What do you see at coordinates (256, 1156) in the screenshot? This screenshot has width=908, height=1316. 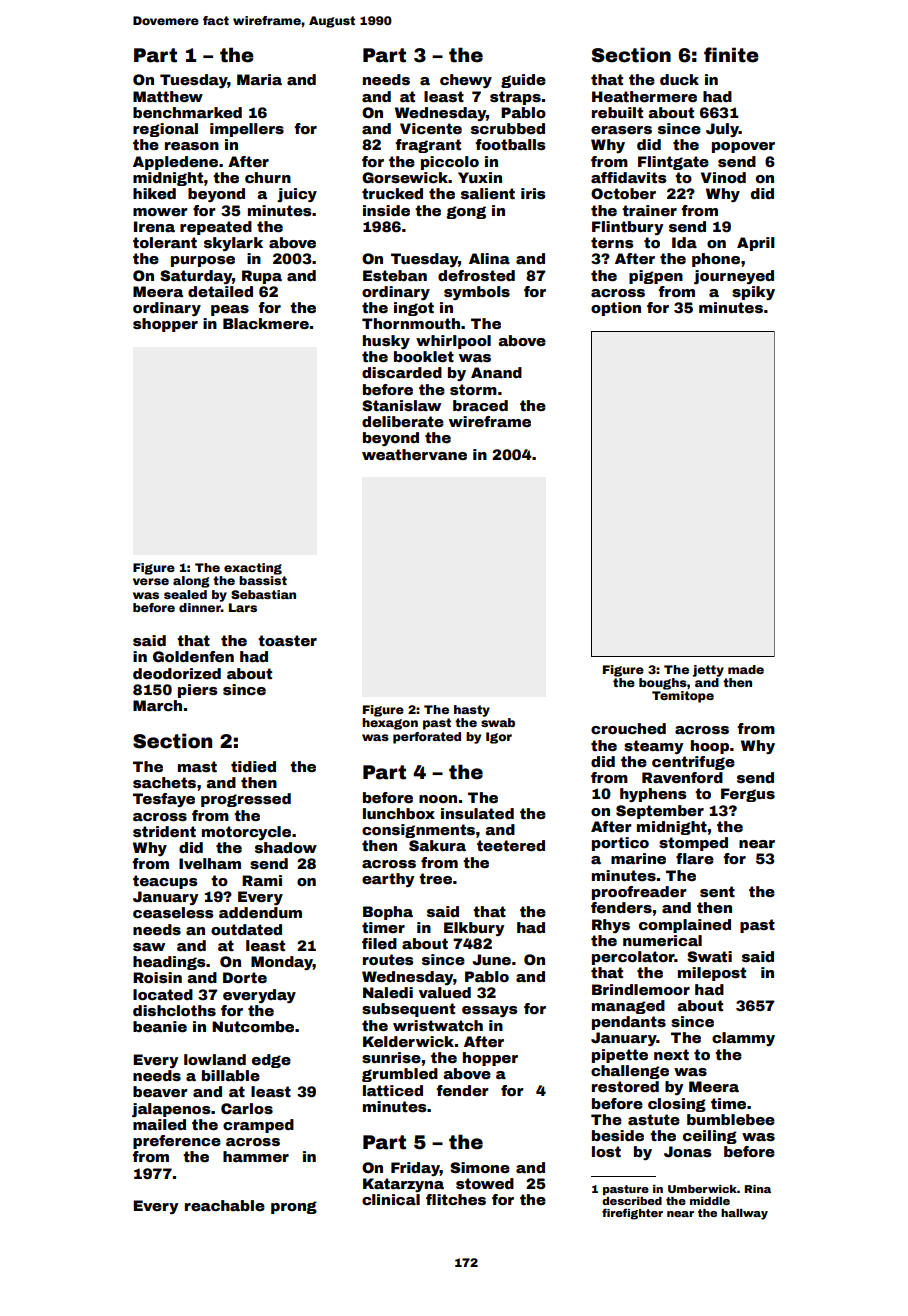 I see `hammer` at bounding box center [256, 1156].
